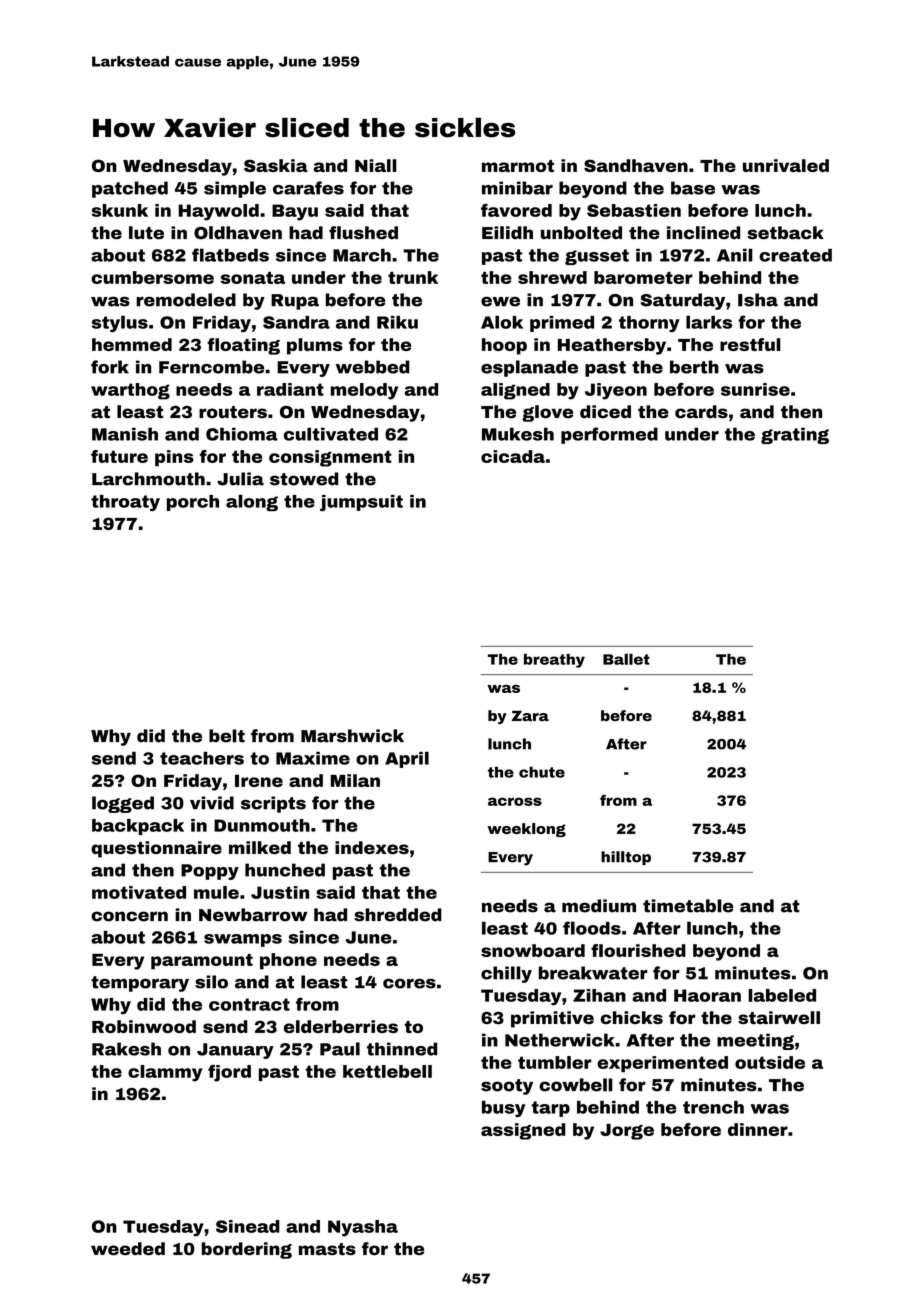  I want to click on grating, so click(795, 435).
